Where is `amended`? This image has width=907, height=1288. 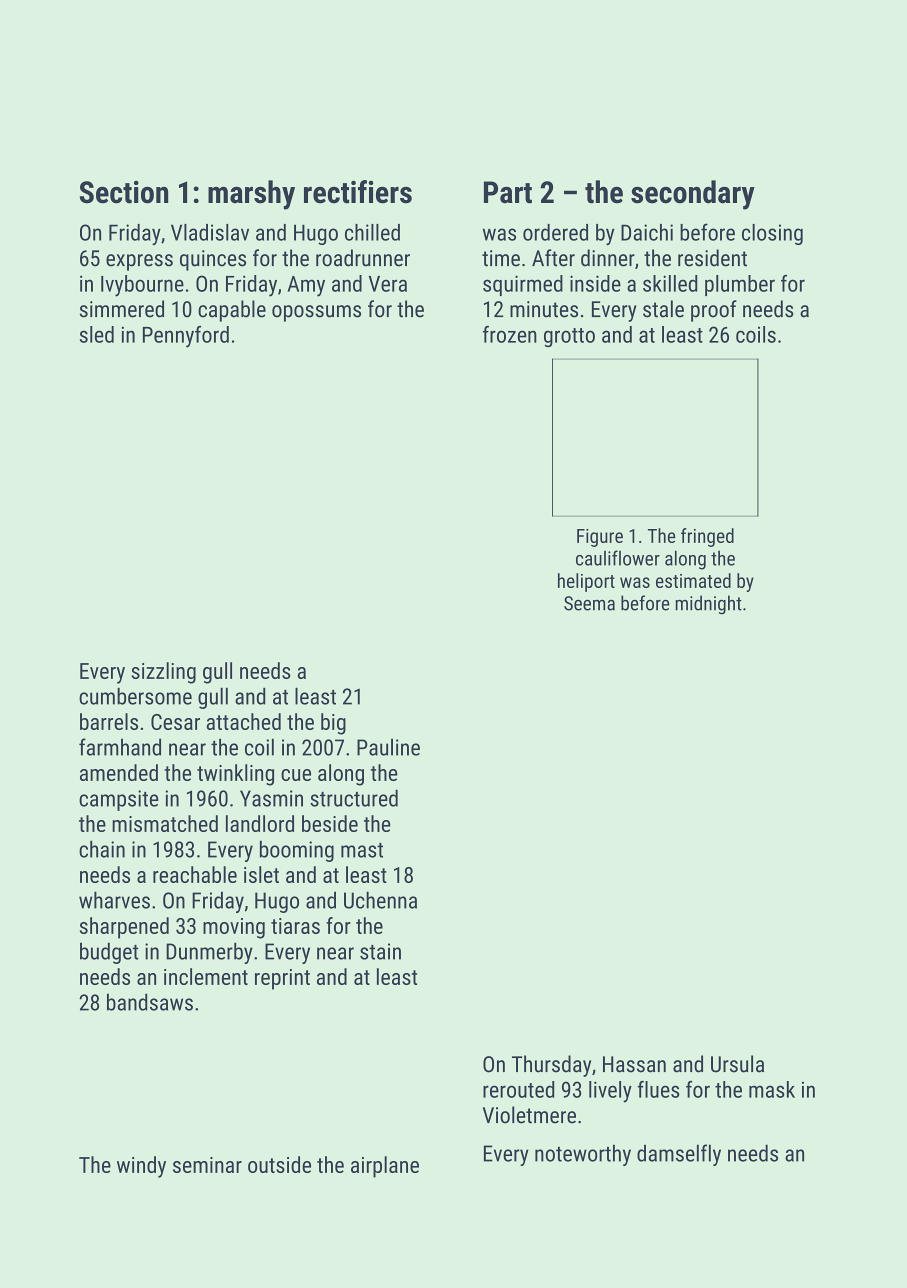
amended is located at coordinates (119, 772).
